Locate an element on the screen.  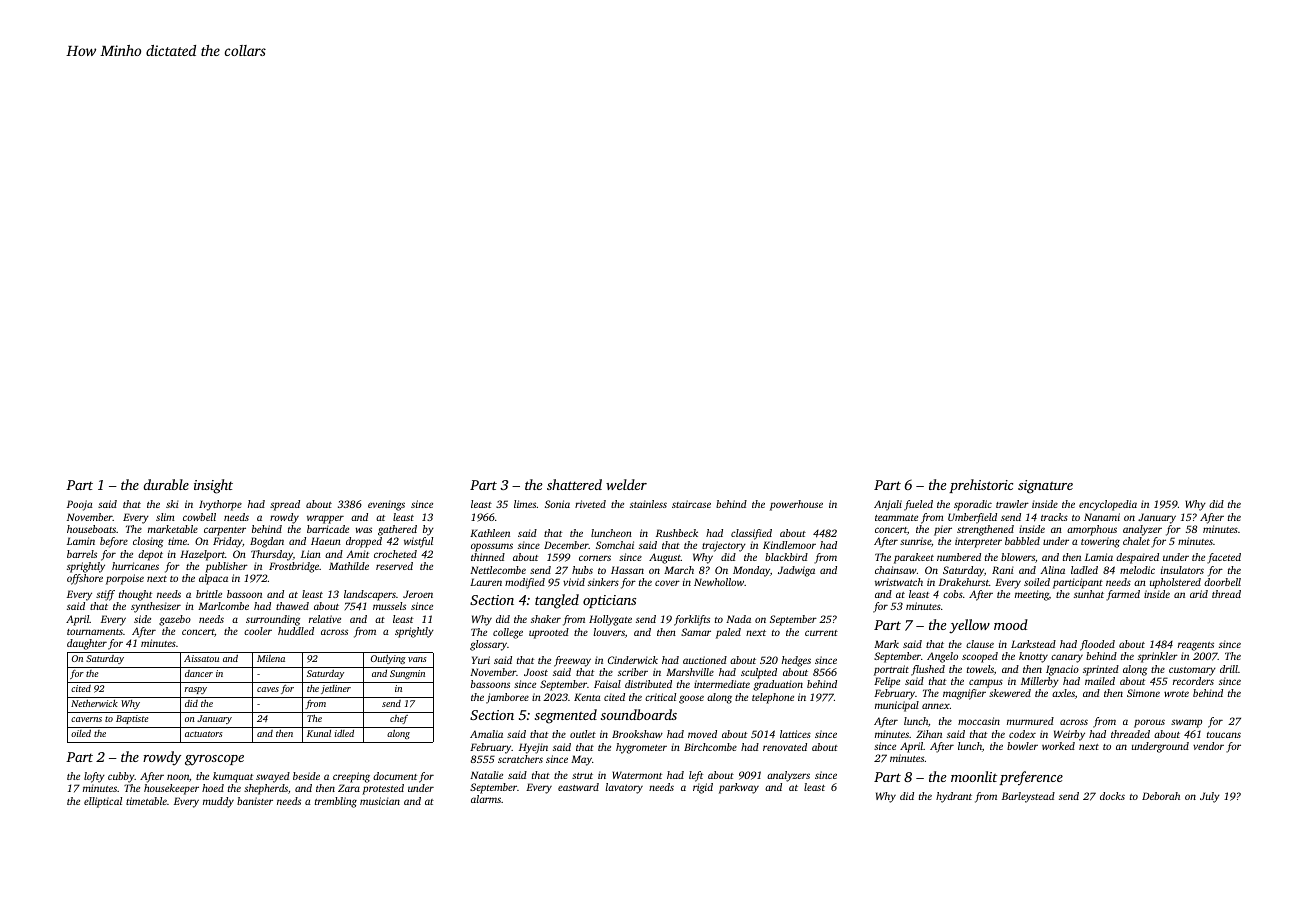
babbled is located at coordinates (1022, 541).
